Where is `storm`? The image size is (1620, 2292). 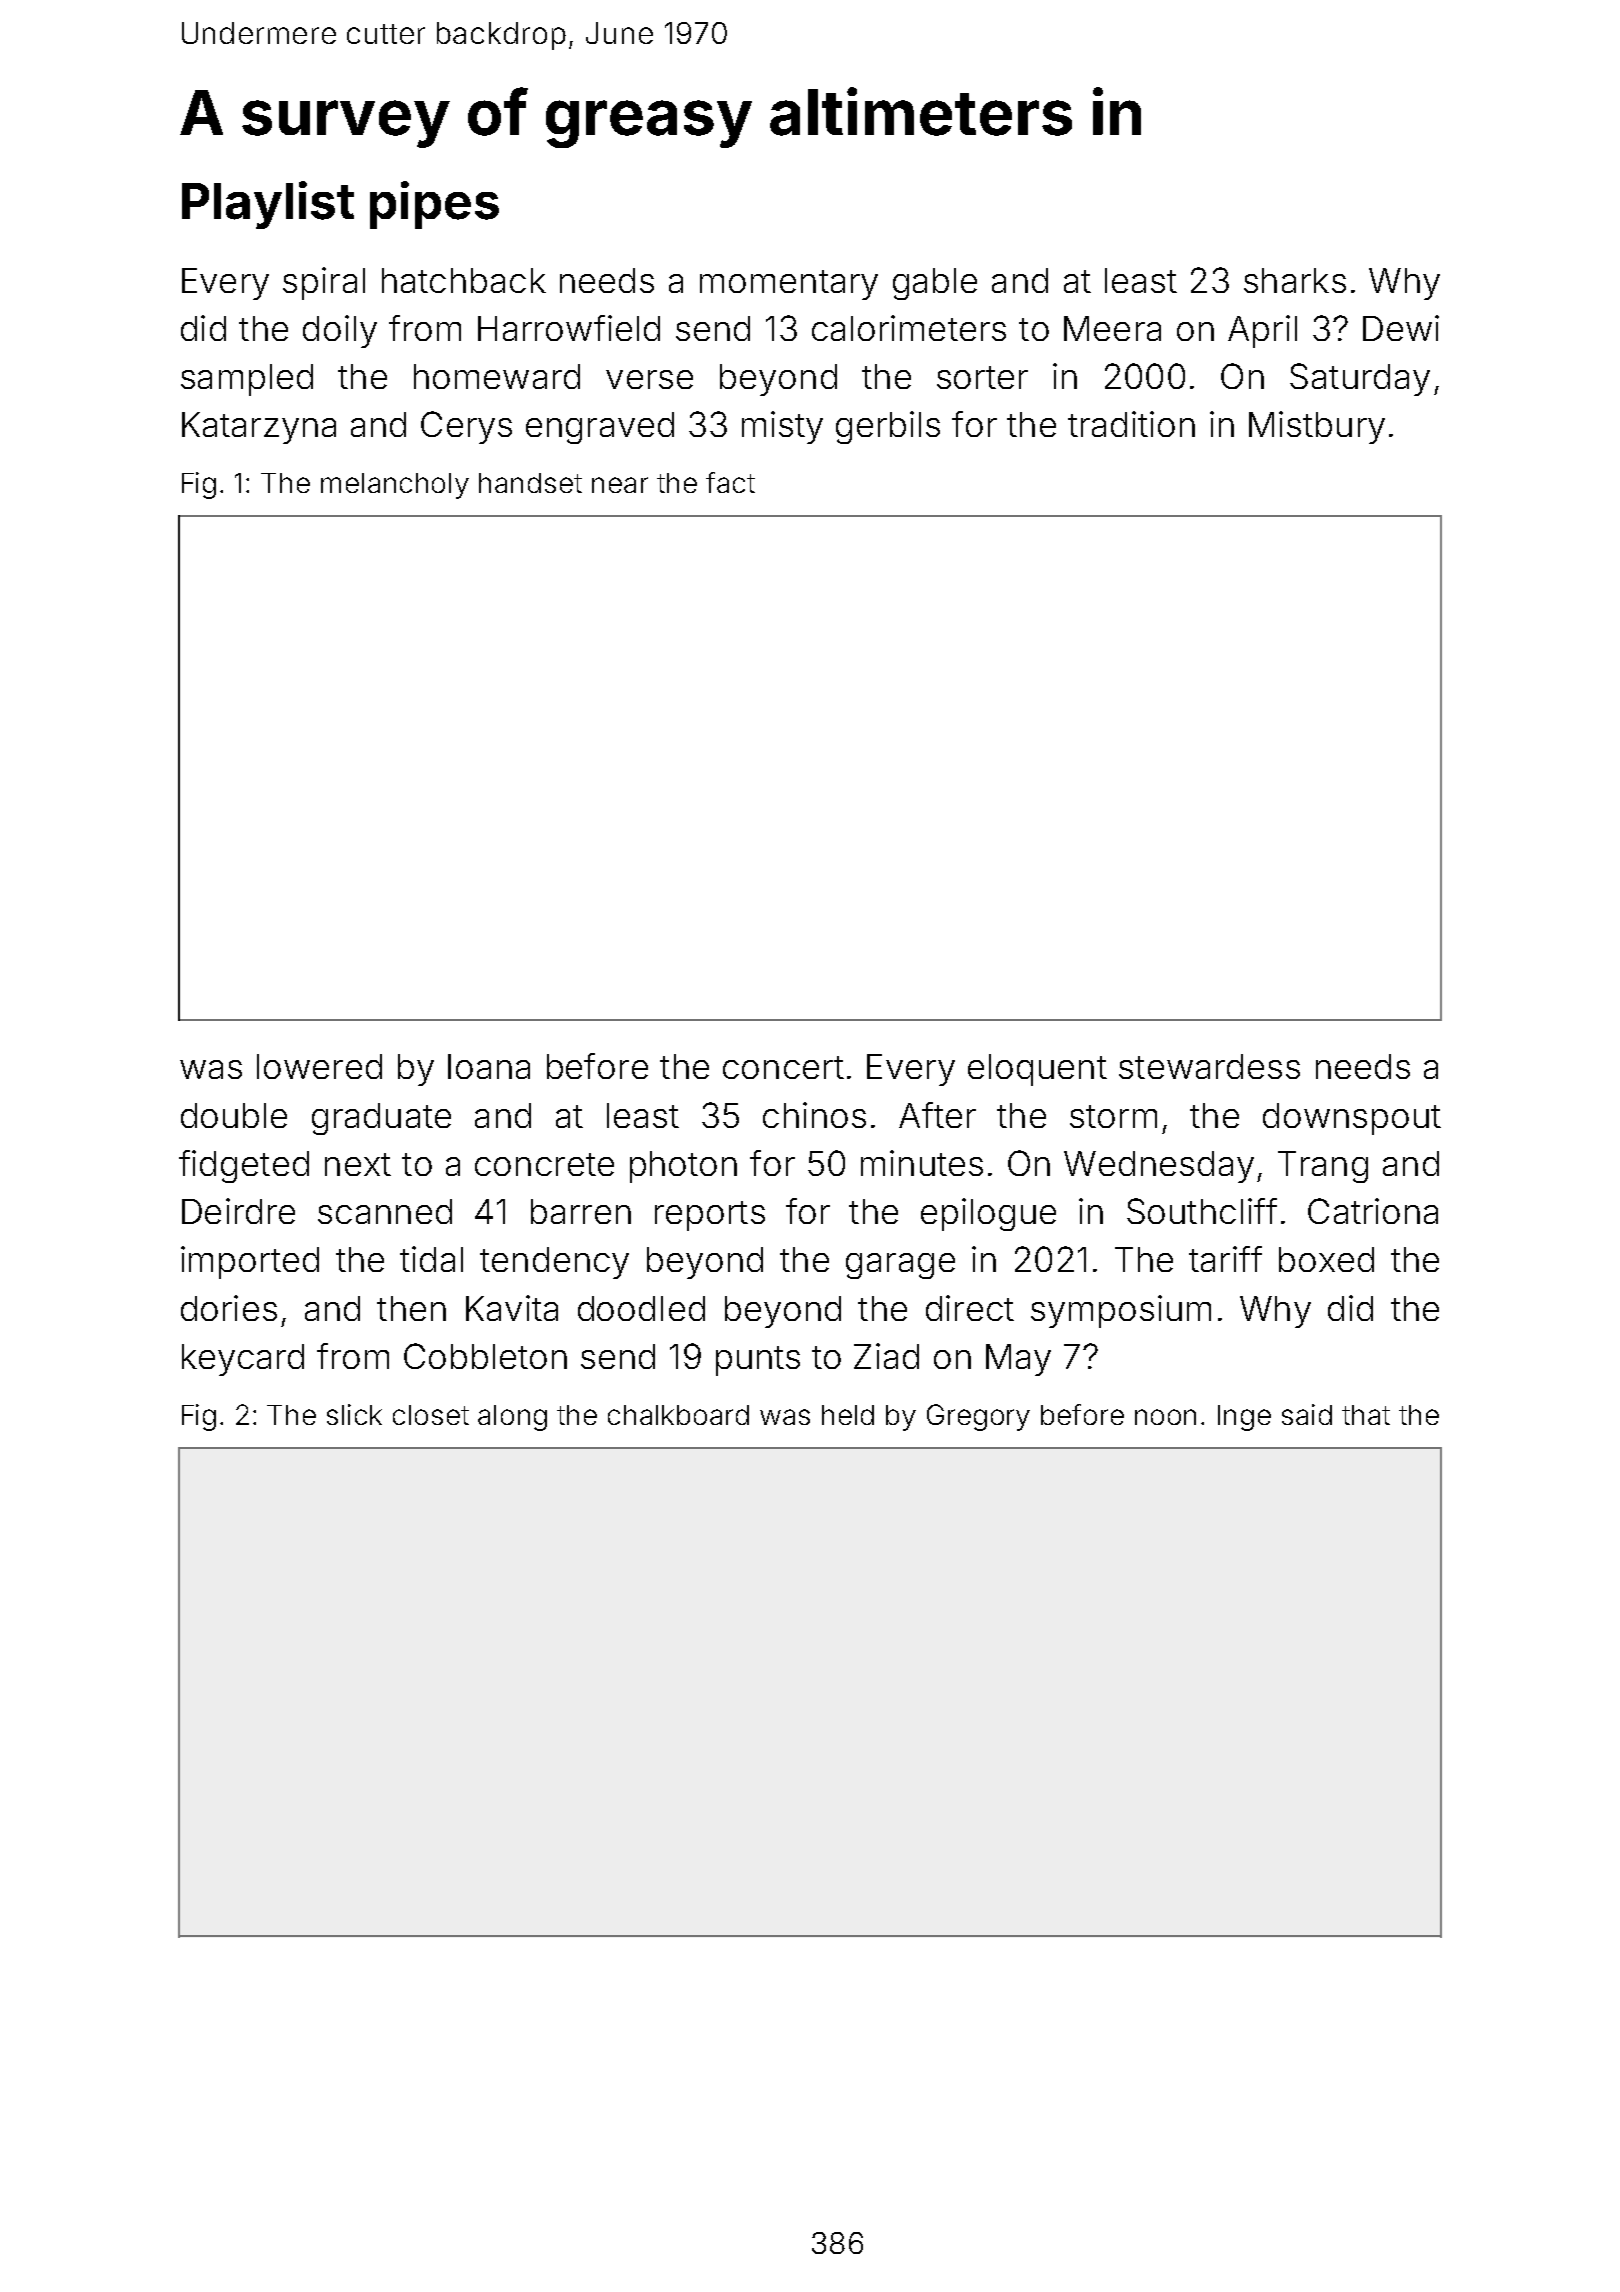
storm is located at coordinates (1113, 1116).
